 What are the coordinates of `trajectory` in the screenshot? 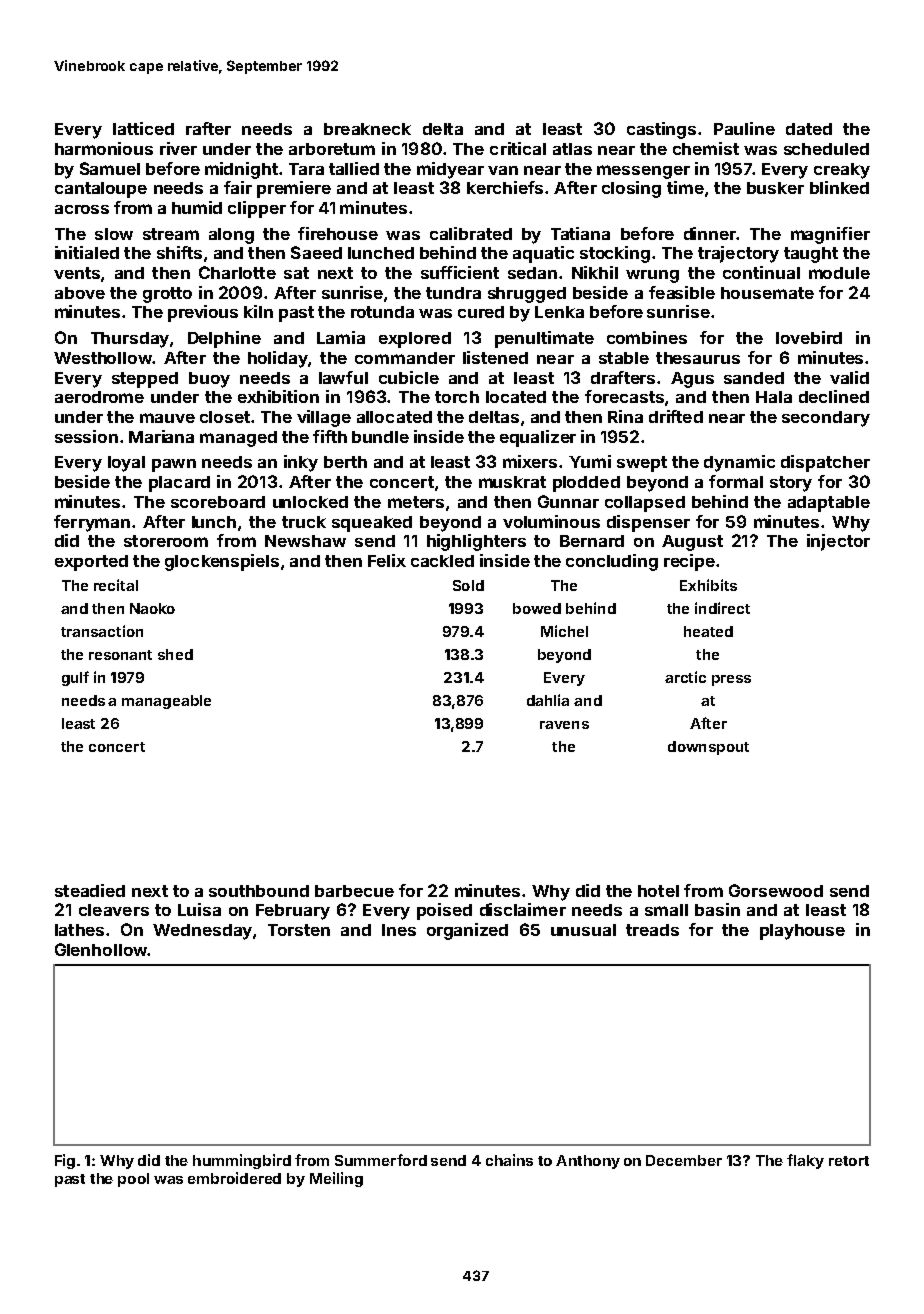 It's located at (738, 254).
